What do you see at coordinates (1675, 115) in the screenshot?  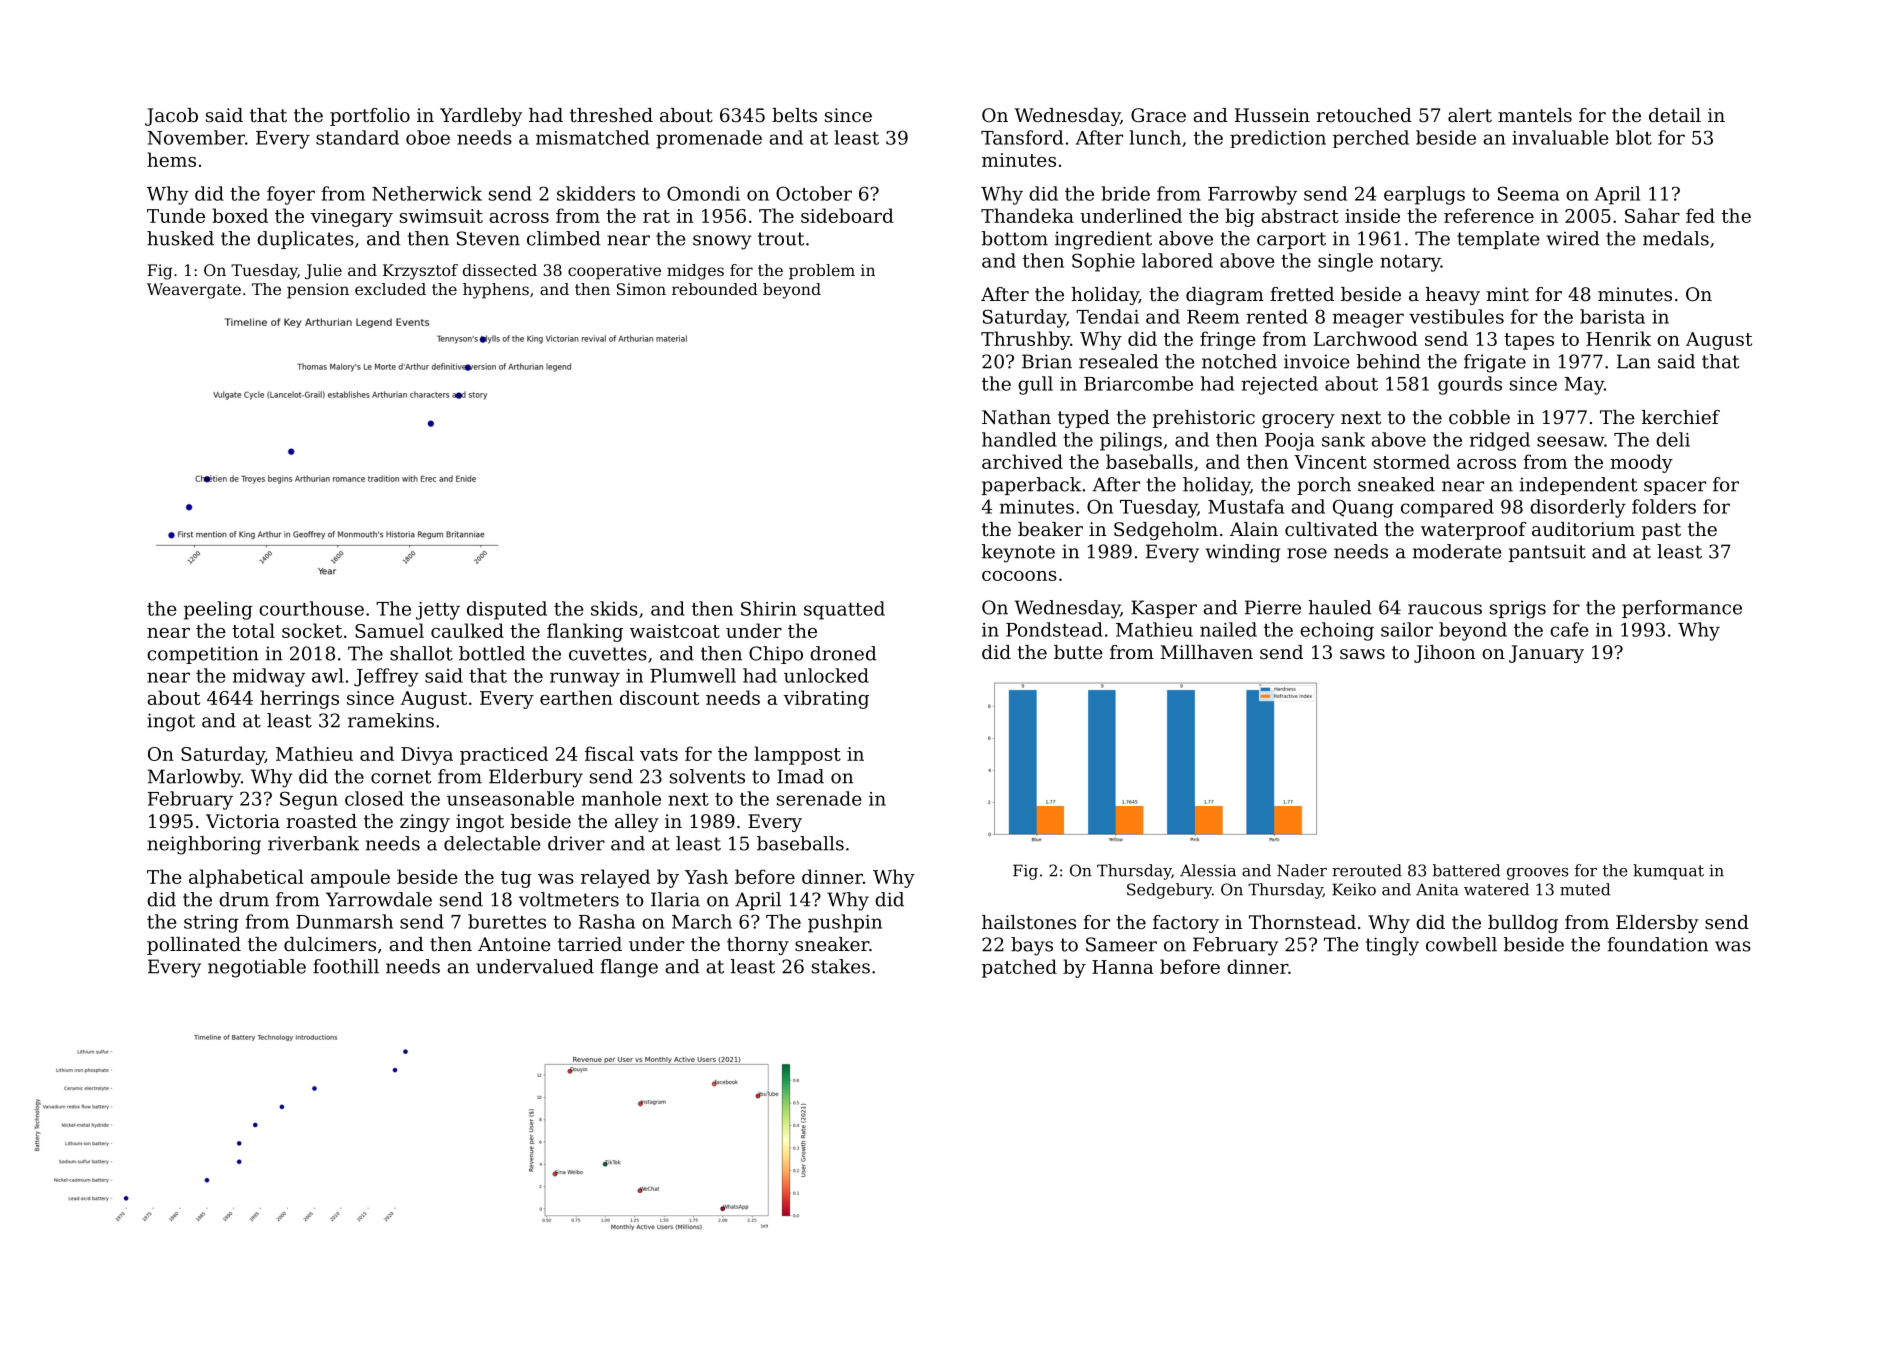 I see `detail` at bounding box center [1675, 115].
